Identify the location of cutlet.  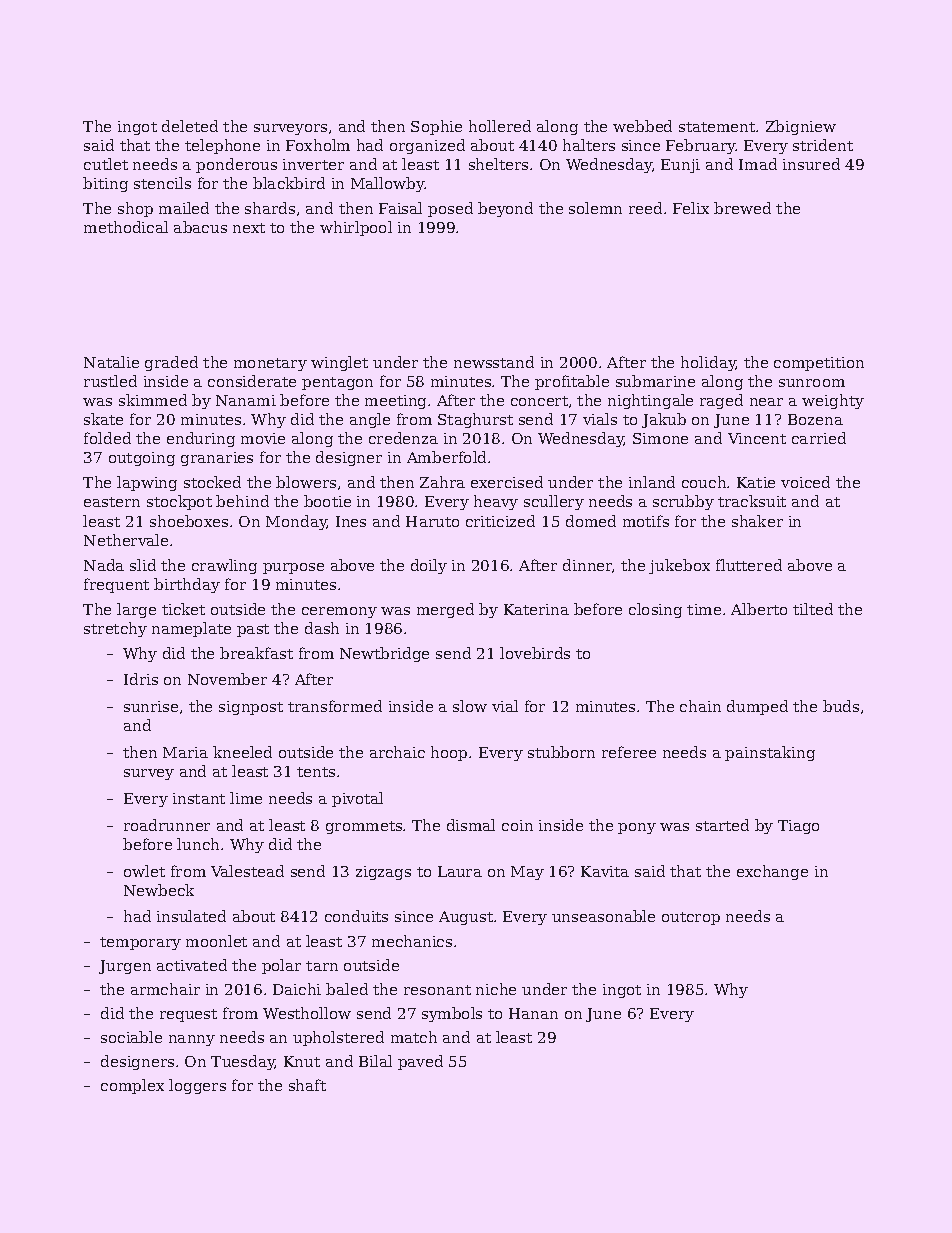
(106, 164).
